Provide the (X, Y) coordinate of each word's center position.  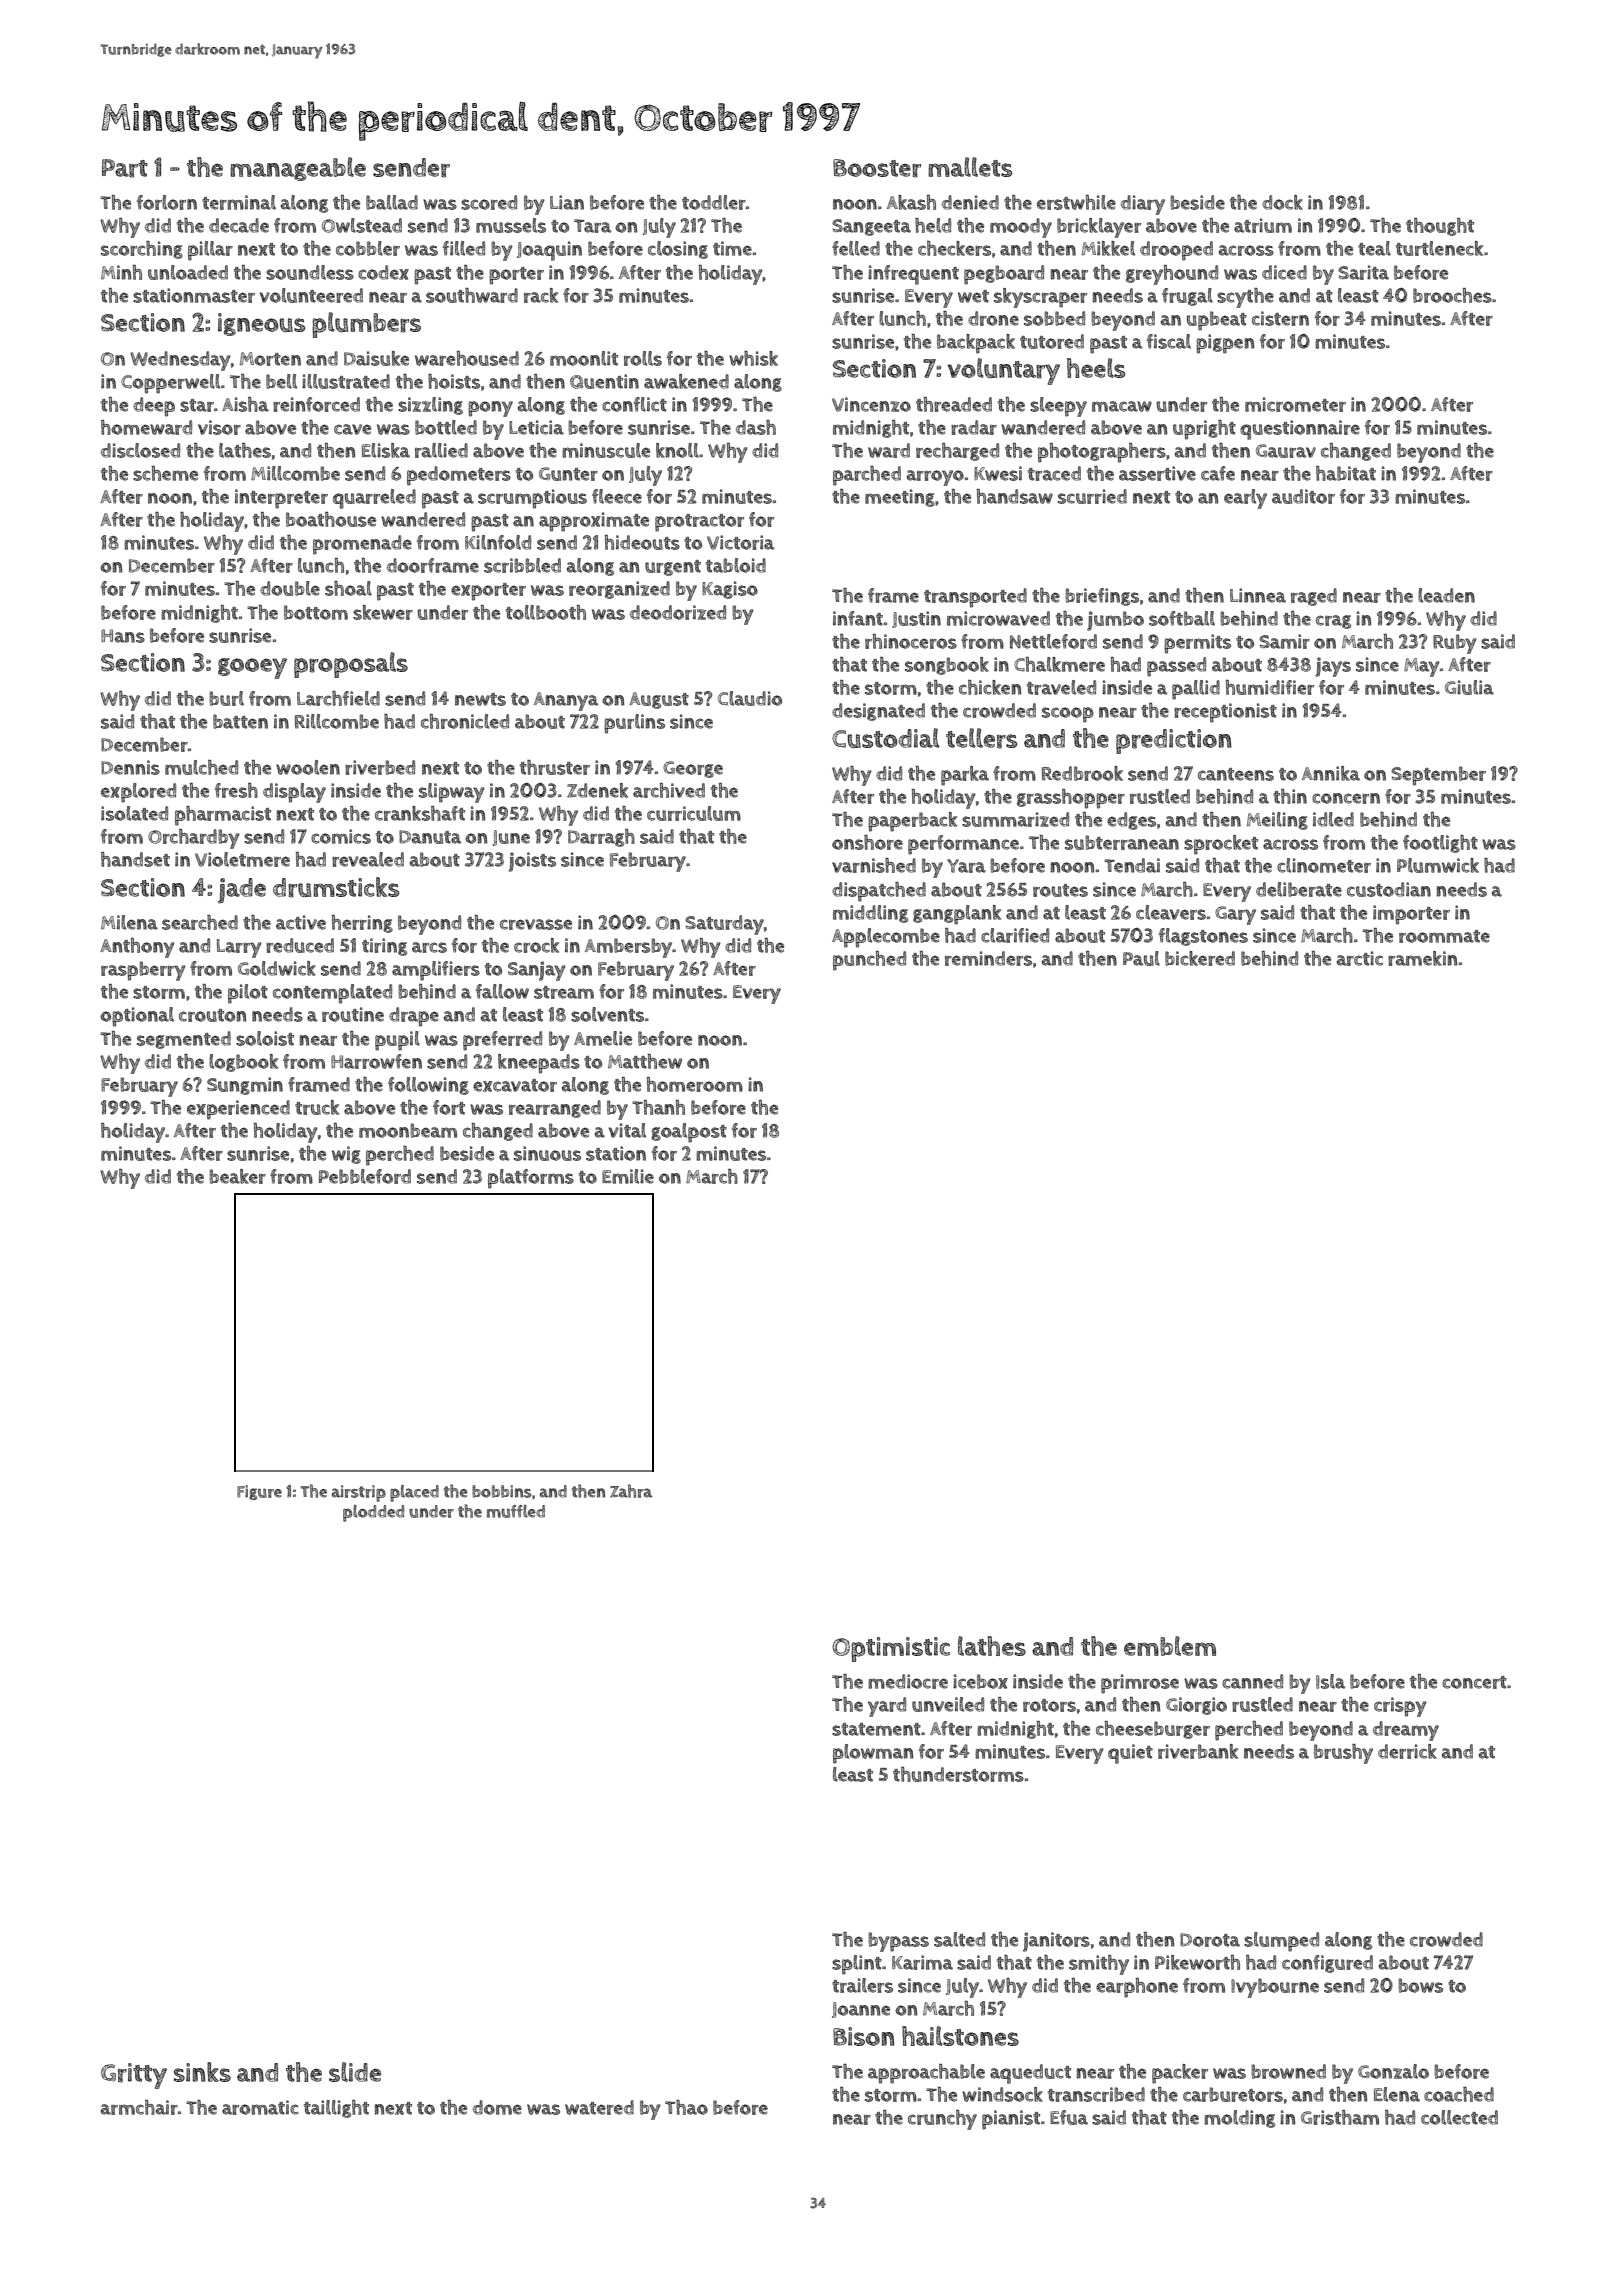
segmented (184, 1040)
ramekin (1422, 958)
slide (355, 2072)
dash (756, 427)
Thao (686, 2107)
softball (1182, 618)
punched (869, 961)
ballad (392, 202)
